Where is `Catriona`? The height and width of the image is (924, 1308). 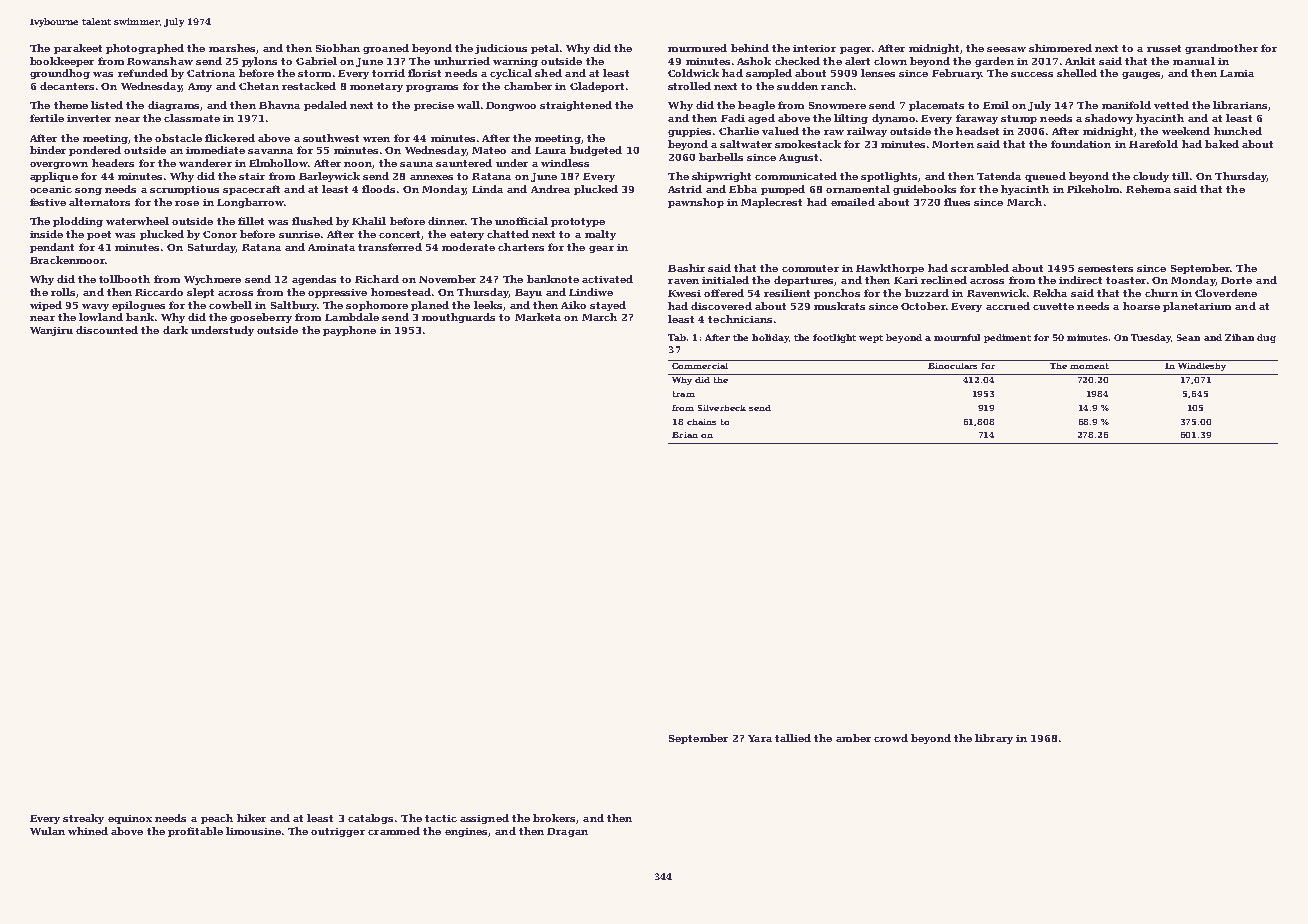 Catriona is located at coordinates (211, 73).
